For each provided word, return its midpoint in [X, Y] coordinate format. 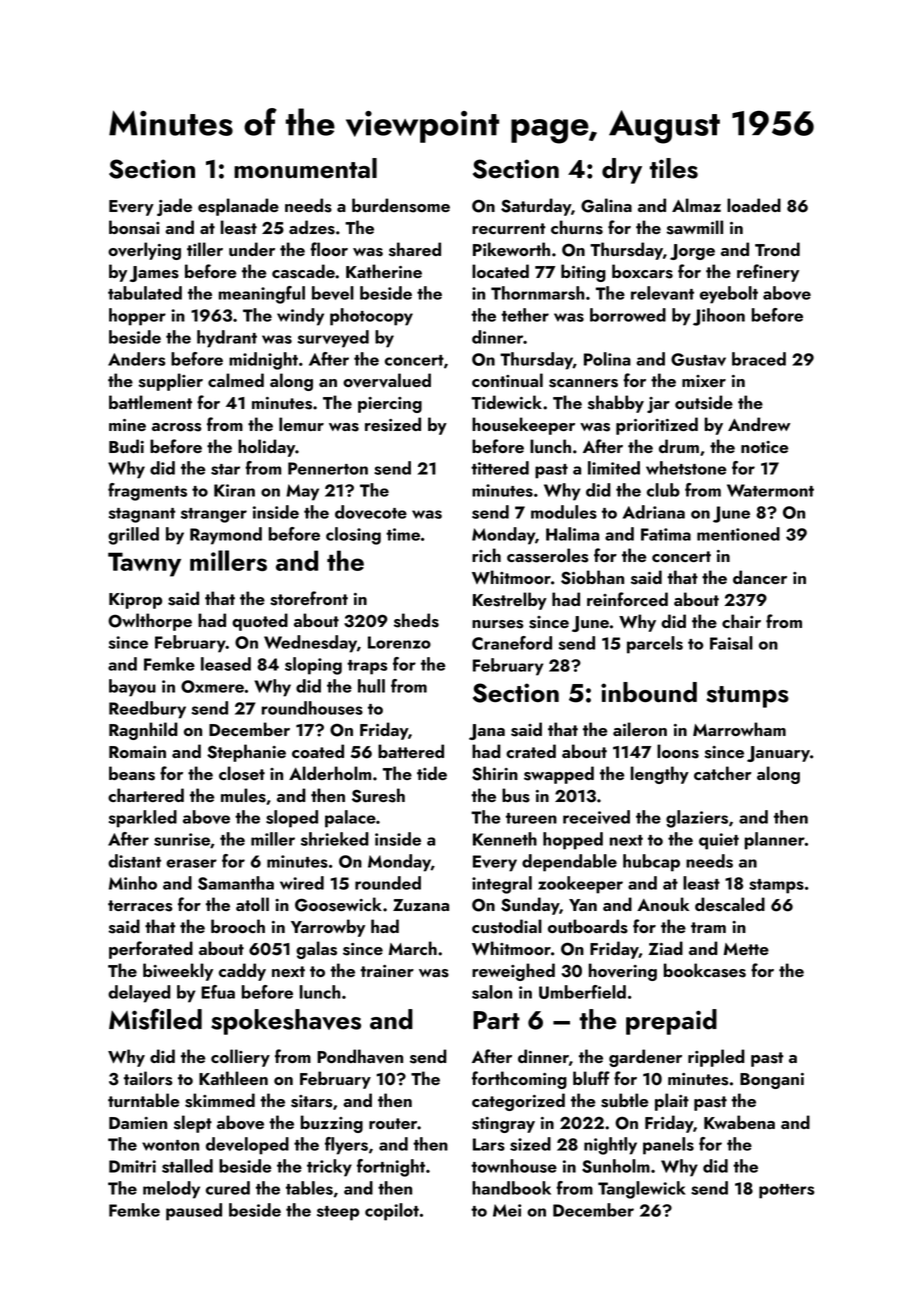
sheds [416, 620]
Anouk [663, 904]
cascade [303, 271]
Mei [507, 1210]
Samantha [236, 883]
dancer [760, 577]
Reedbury [147, 710]
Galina [606, 205]
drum [679, 446]
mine [127, 425]
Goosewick [338, 904]
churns [577, 227]
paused [194, 1212]
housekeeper [523, 426]
